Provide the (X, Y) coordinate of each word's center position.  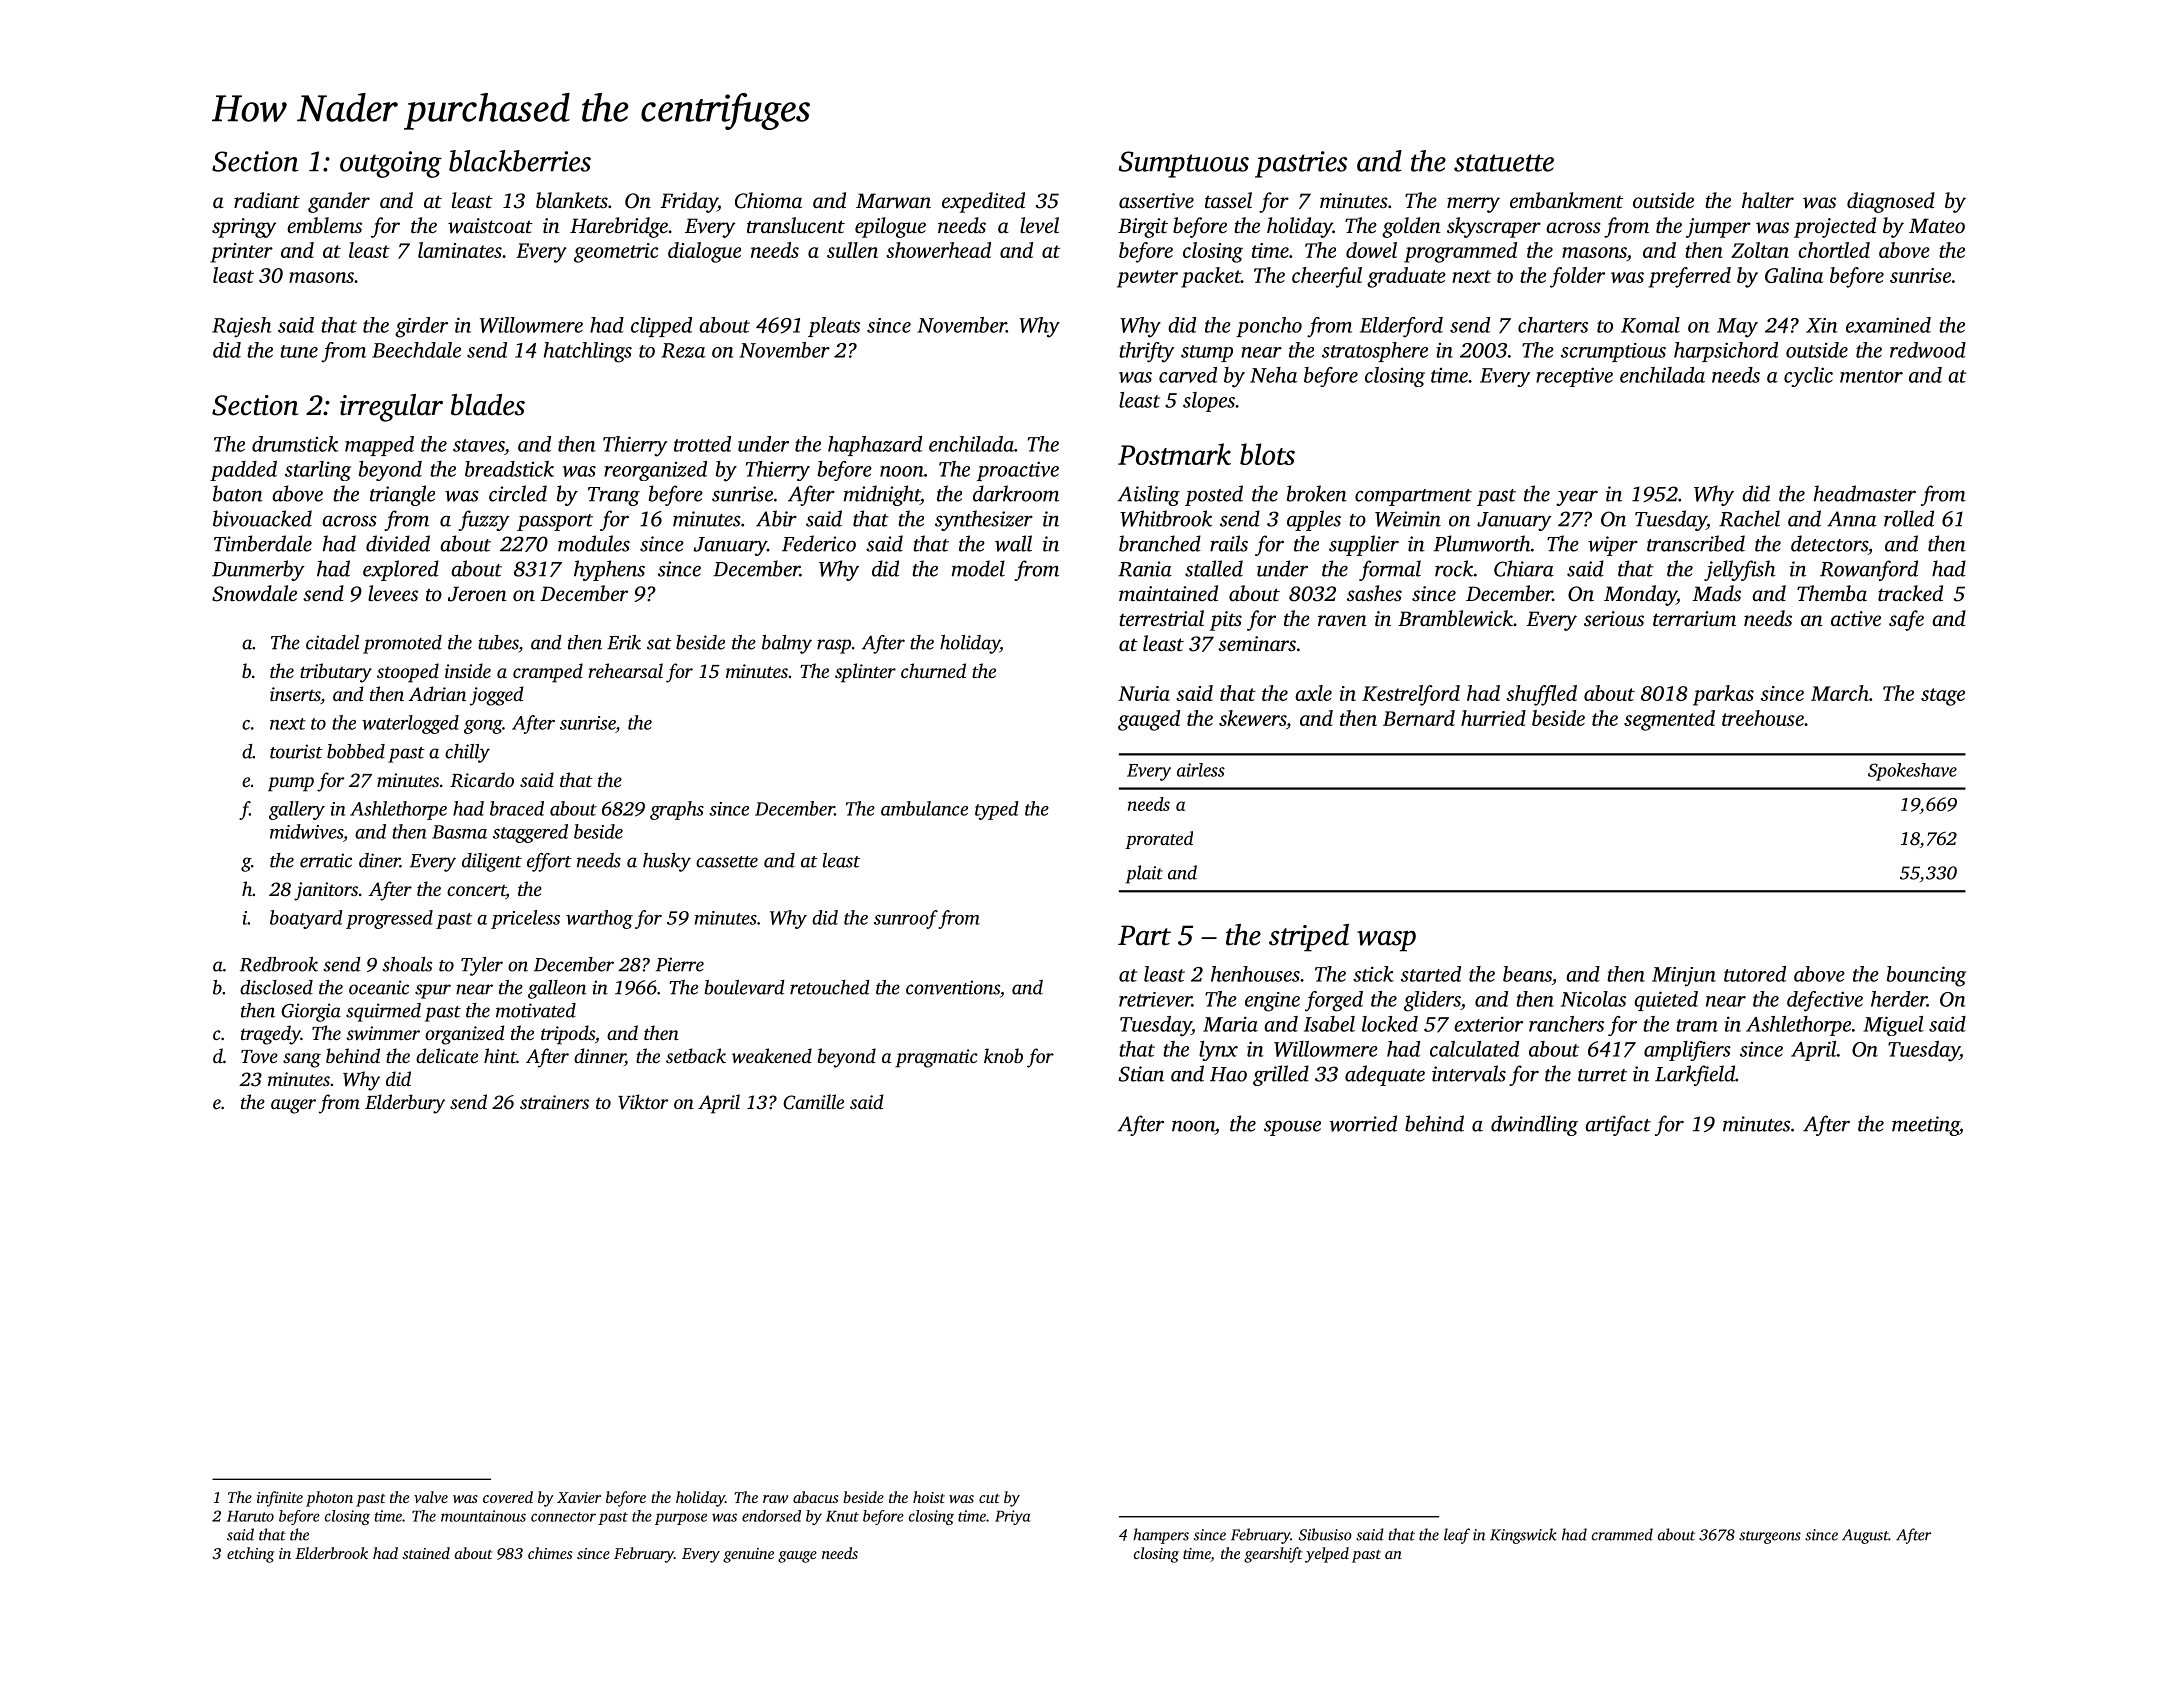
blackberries (520, 161)
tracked (1910, 593)
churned (933, 670)
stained (426, 1553)
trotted (702, 444)
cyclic (1808, 377)
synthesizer (984, 520)
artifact (1618, 1125)
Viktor (643, 1102)
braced (517, 808)
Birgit (1143, 228)
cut (989, 1498)
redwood (1928, 350)
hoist (929, 1497)
